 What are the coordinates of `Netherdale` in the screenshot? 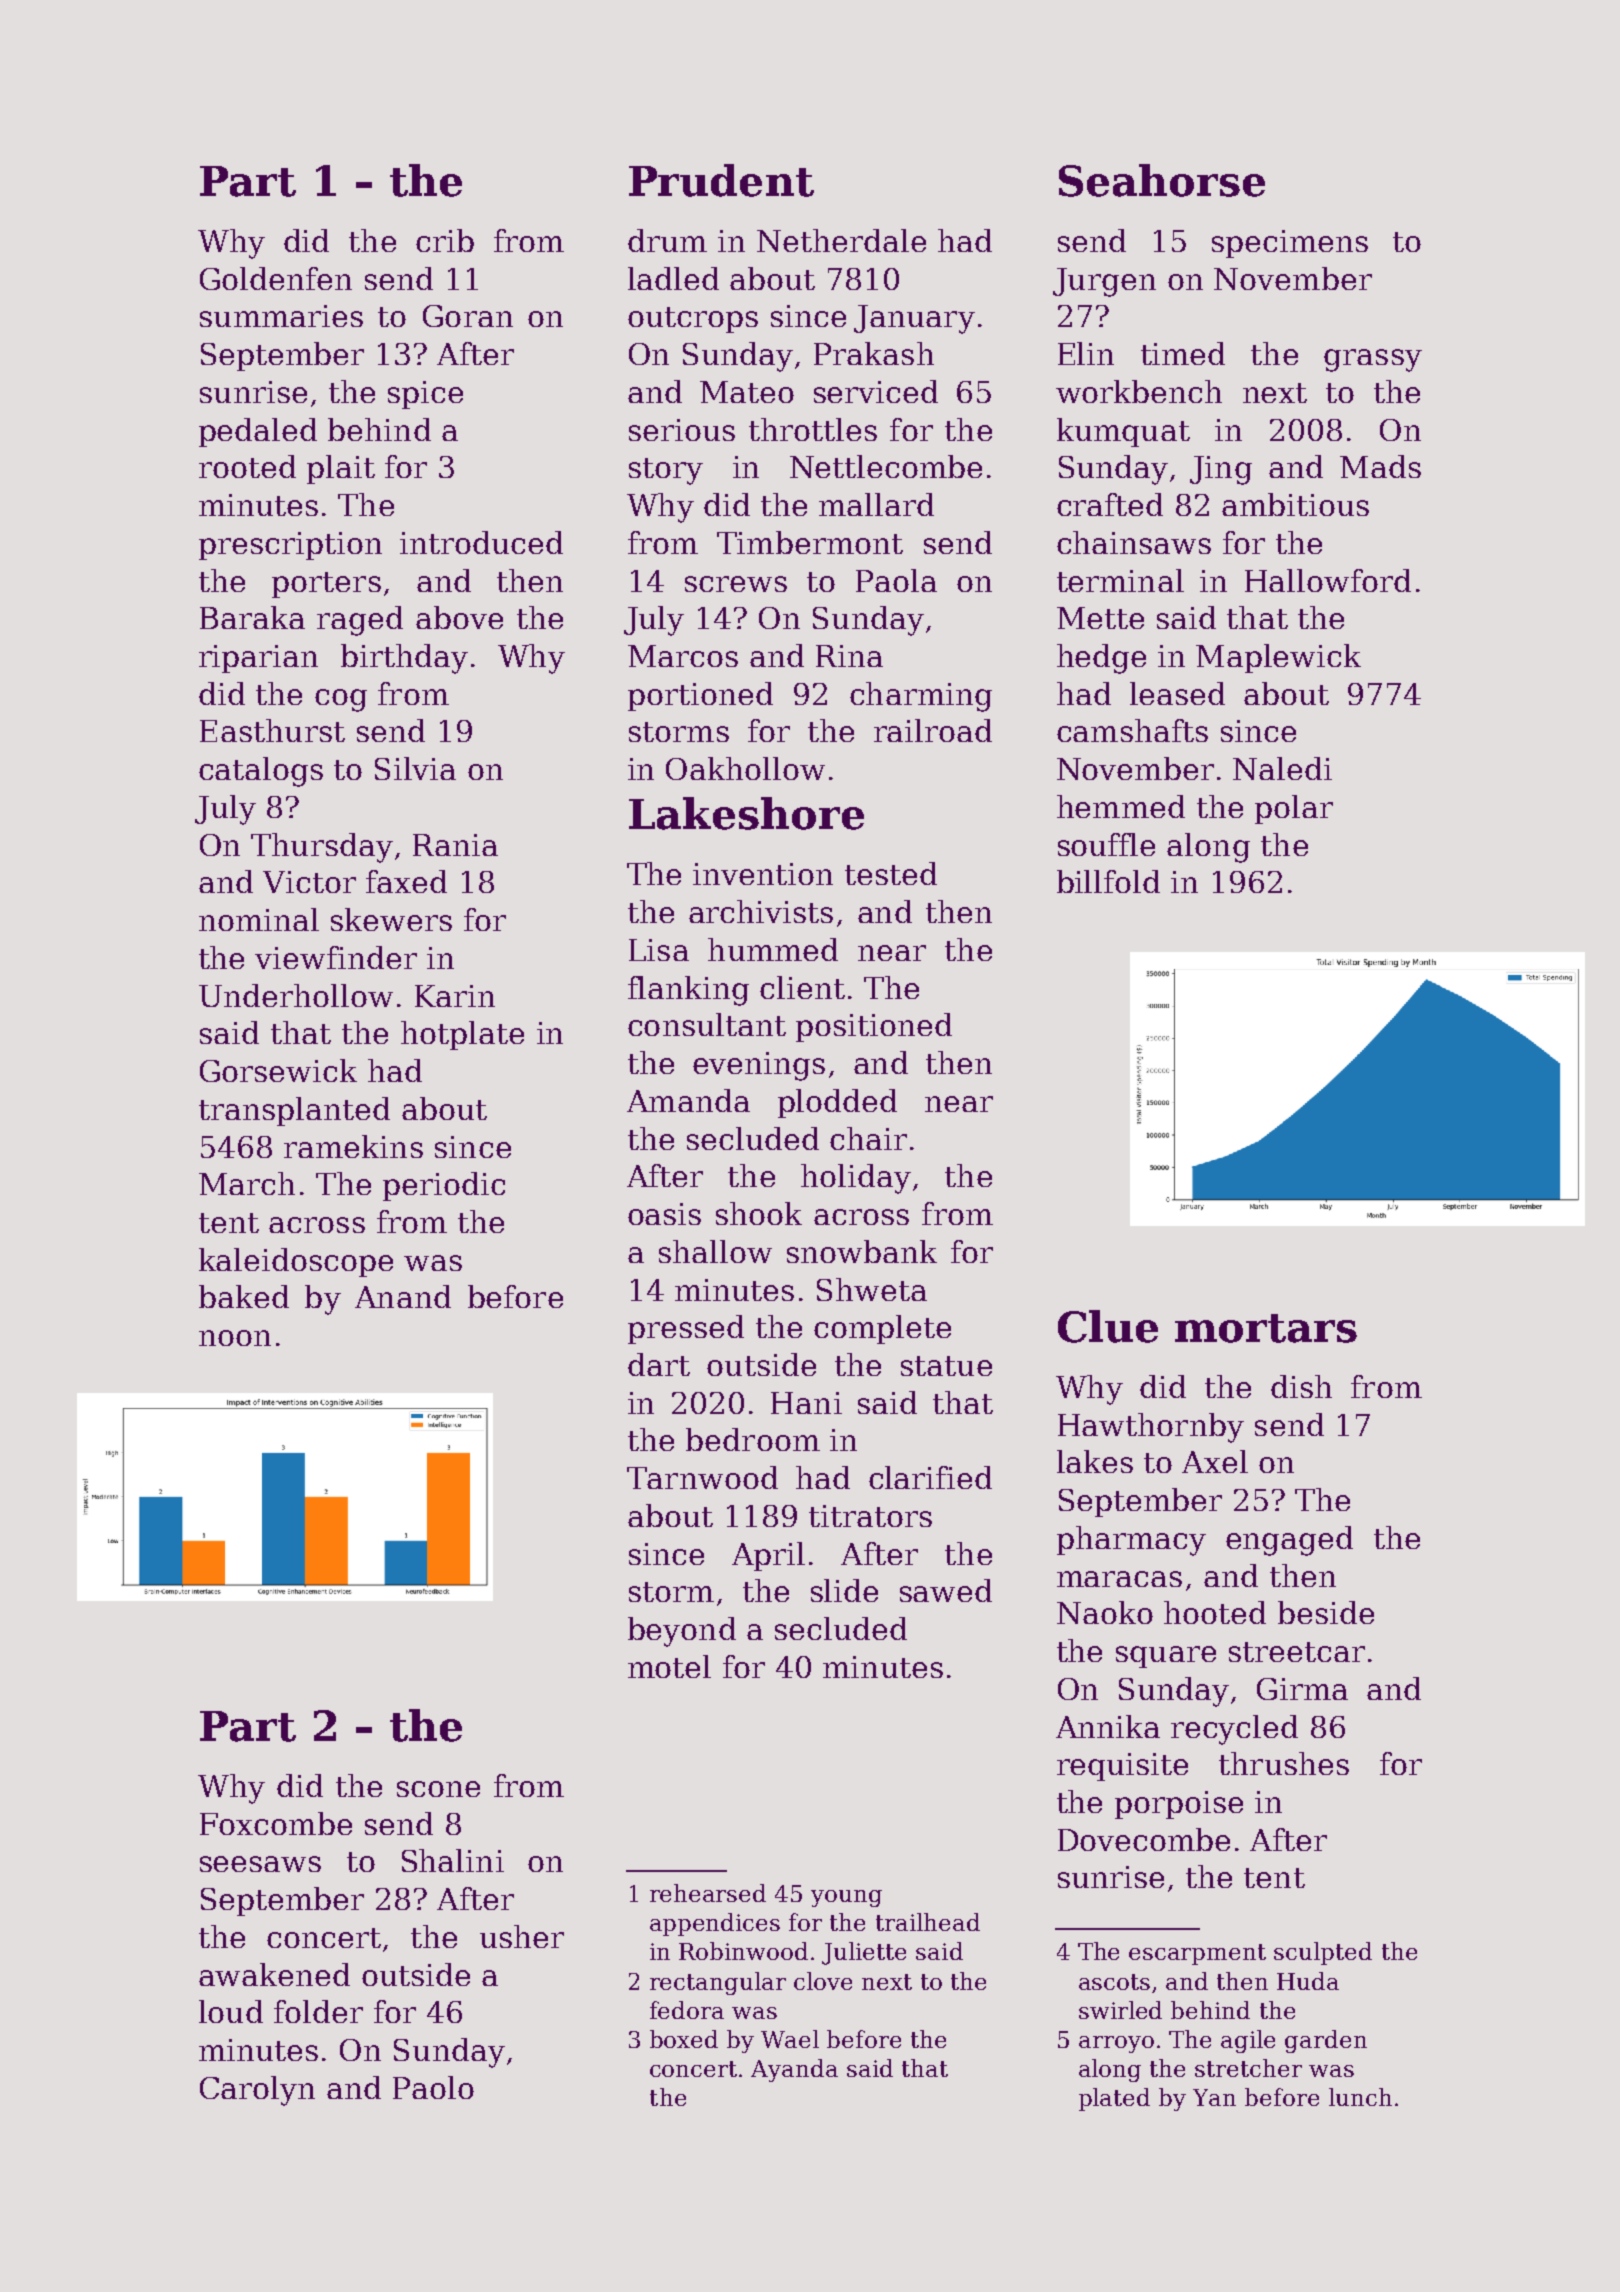 It's located at (841, 240).
